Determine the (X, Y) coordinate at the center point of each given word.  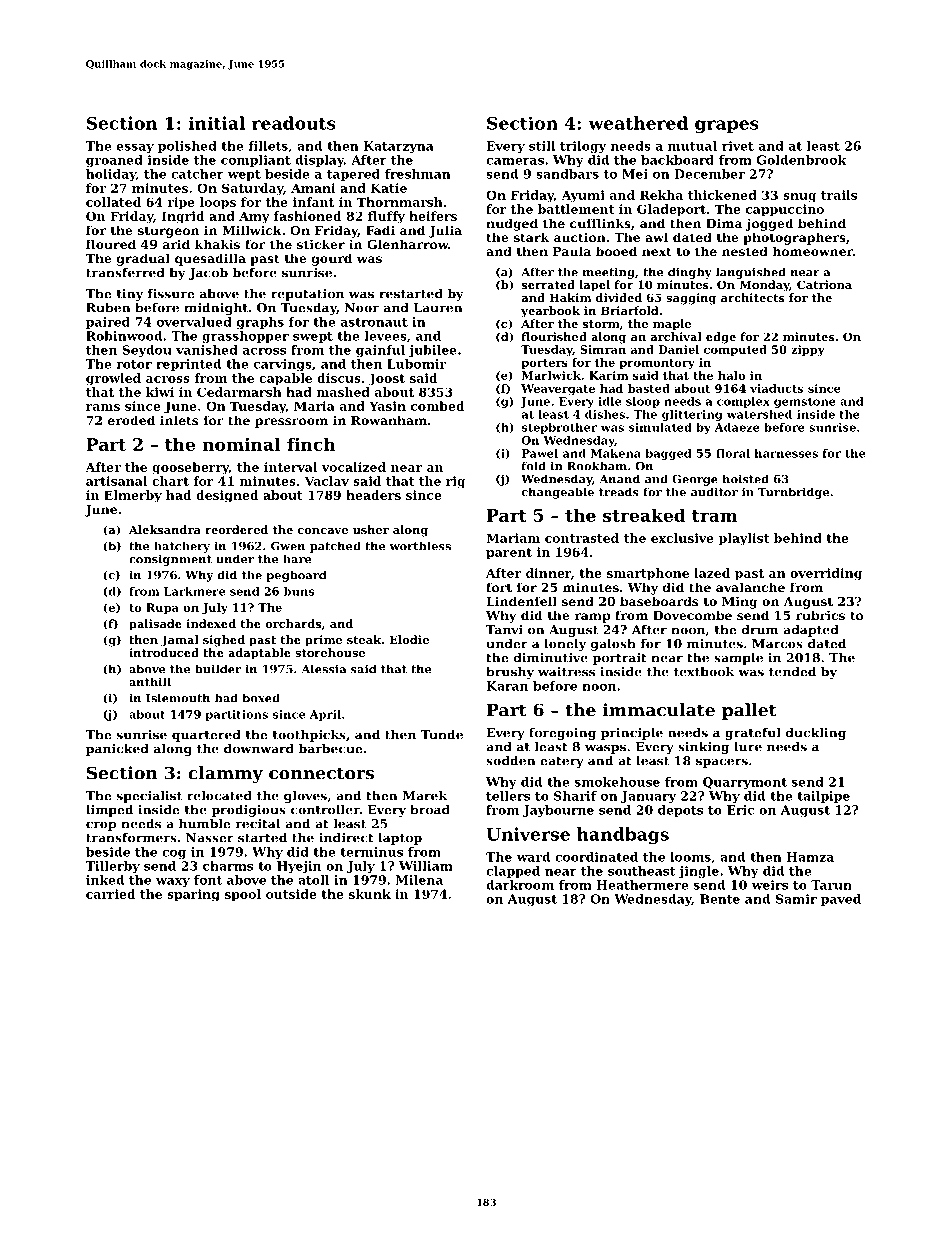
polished (187, 147)
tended (792, 672)
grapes (727, 127)
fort (499, 587)
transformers (131, 838)
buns (299, 591)
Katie (389, 188)
